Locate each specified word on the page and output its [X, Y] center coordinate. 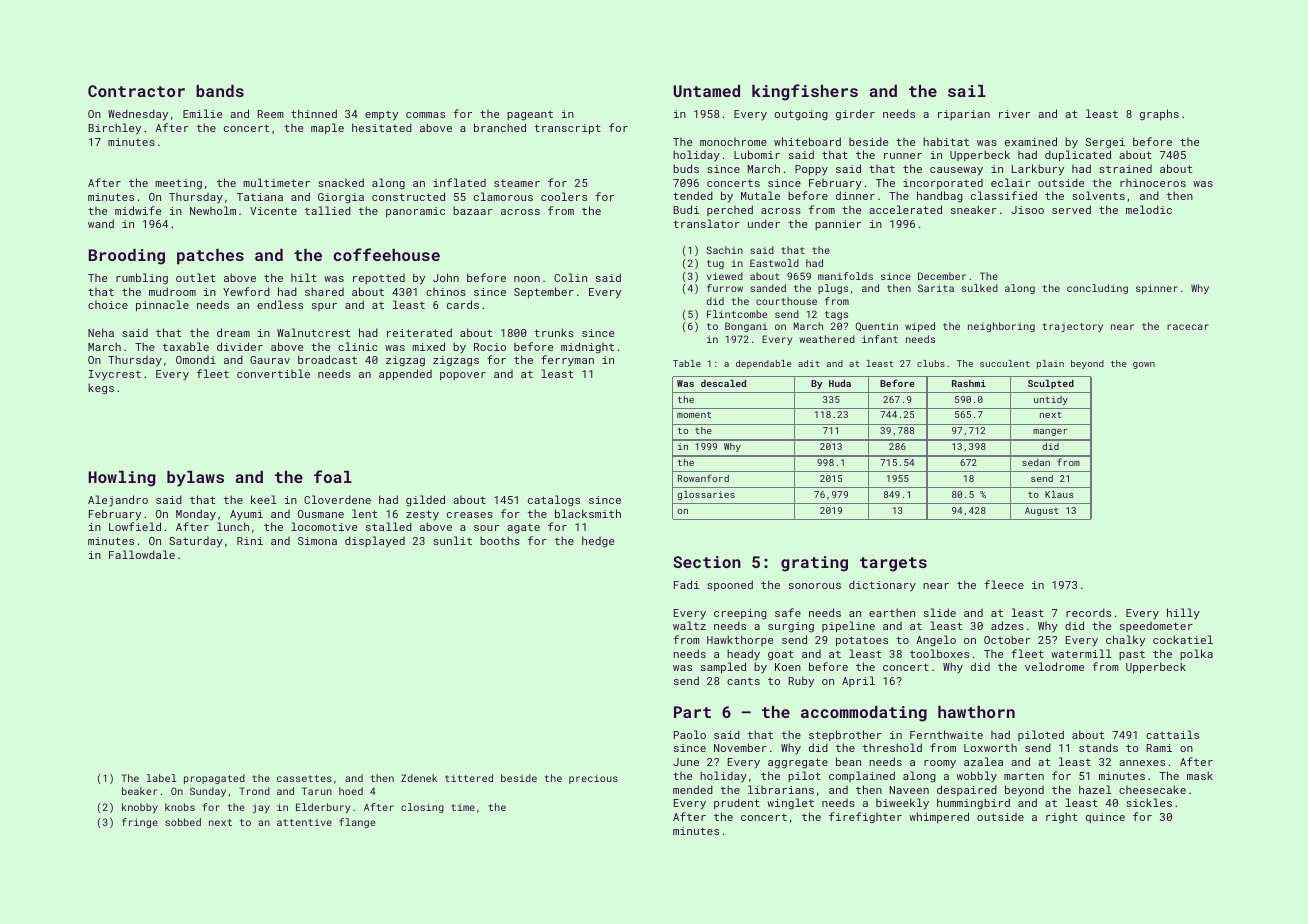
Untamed [707, 91]
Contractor [136, 91]
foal [333, 476]
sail [967, 91]
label [162, 778]
